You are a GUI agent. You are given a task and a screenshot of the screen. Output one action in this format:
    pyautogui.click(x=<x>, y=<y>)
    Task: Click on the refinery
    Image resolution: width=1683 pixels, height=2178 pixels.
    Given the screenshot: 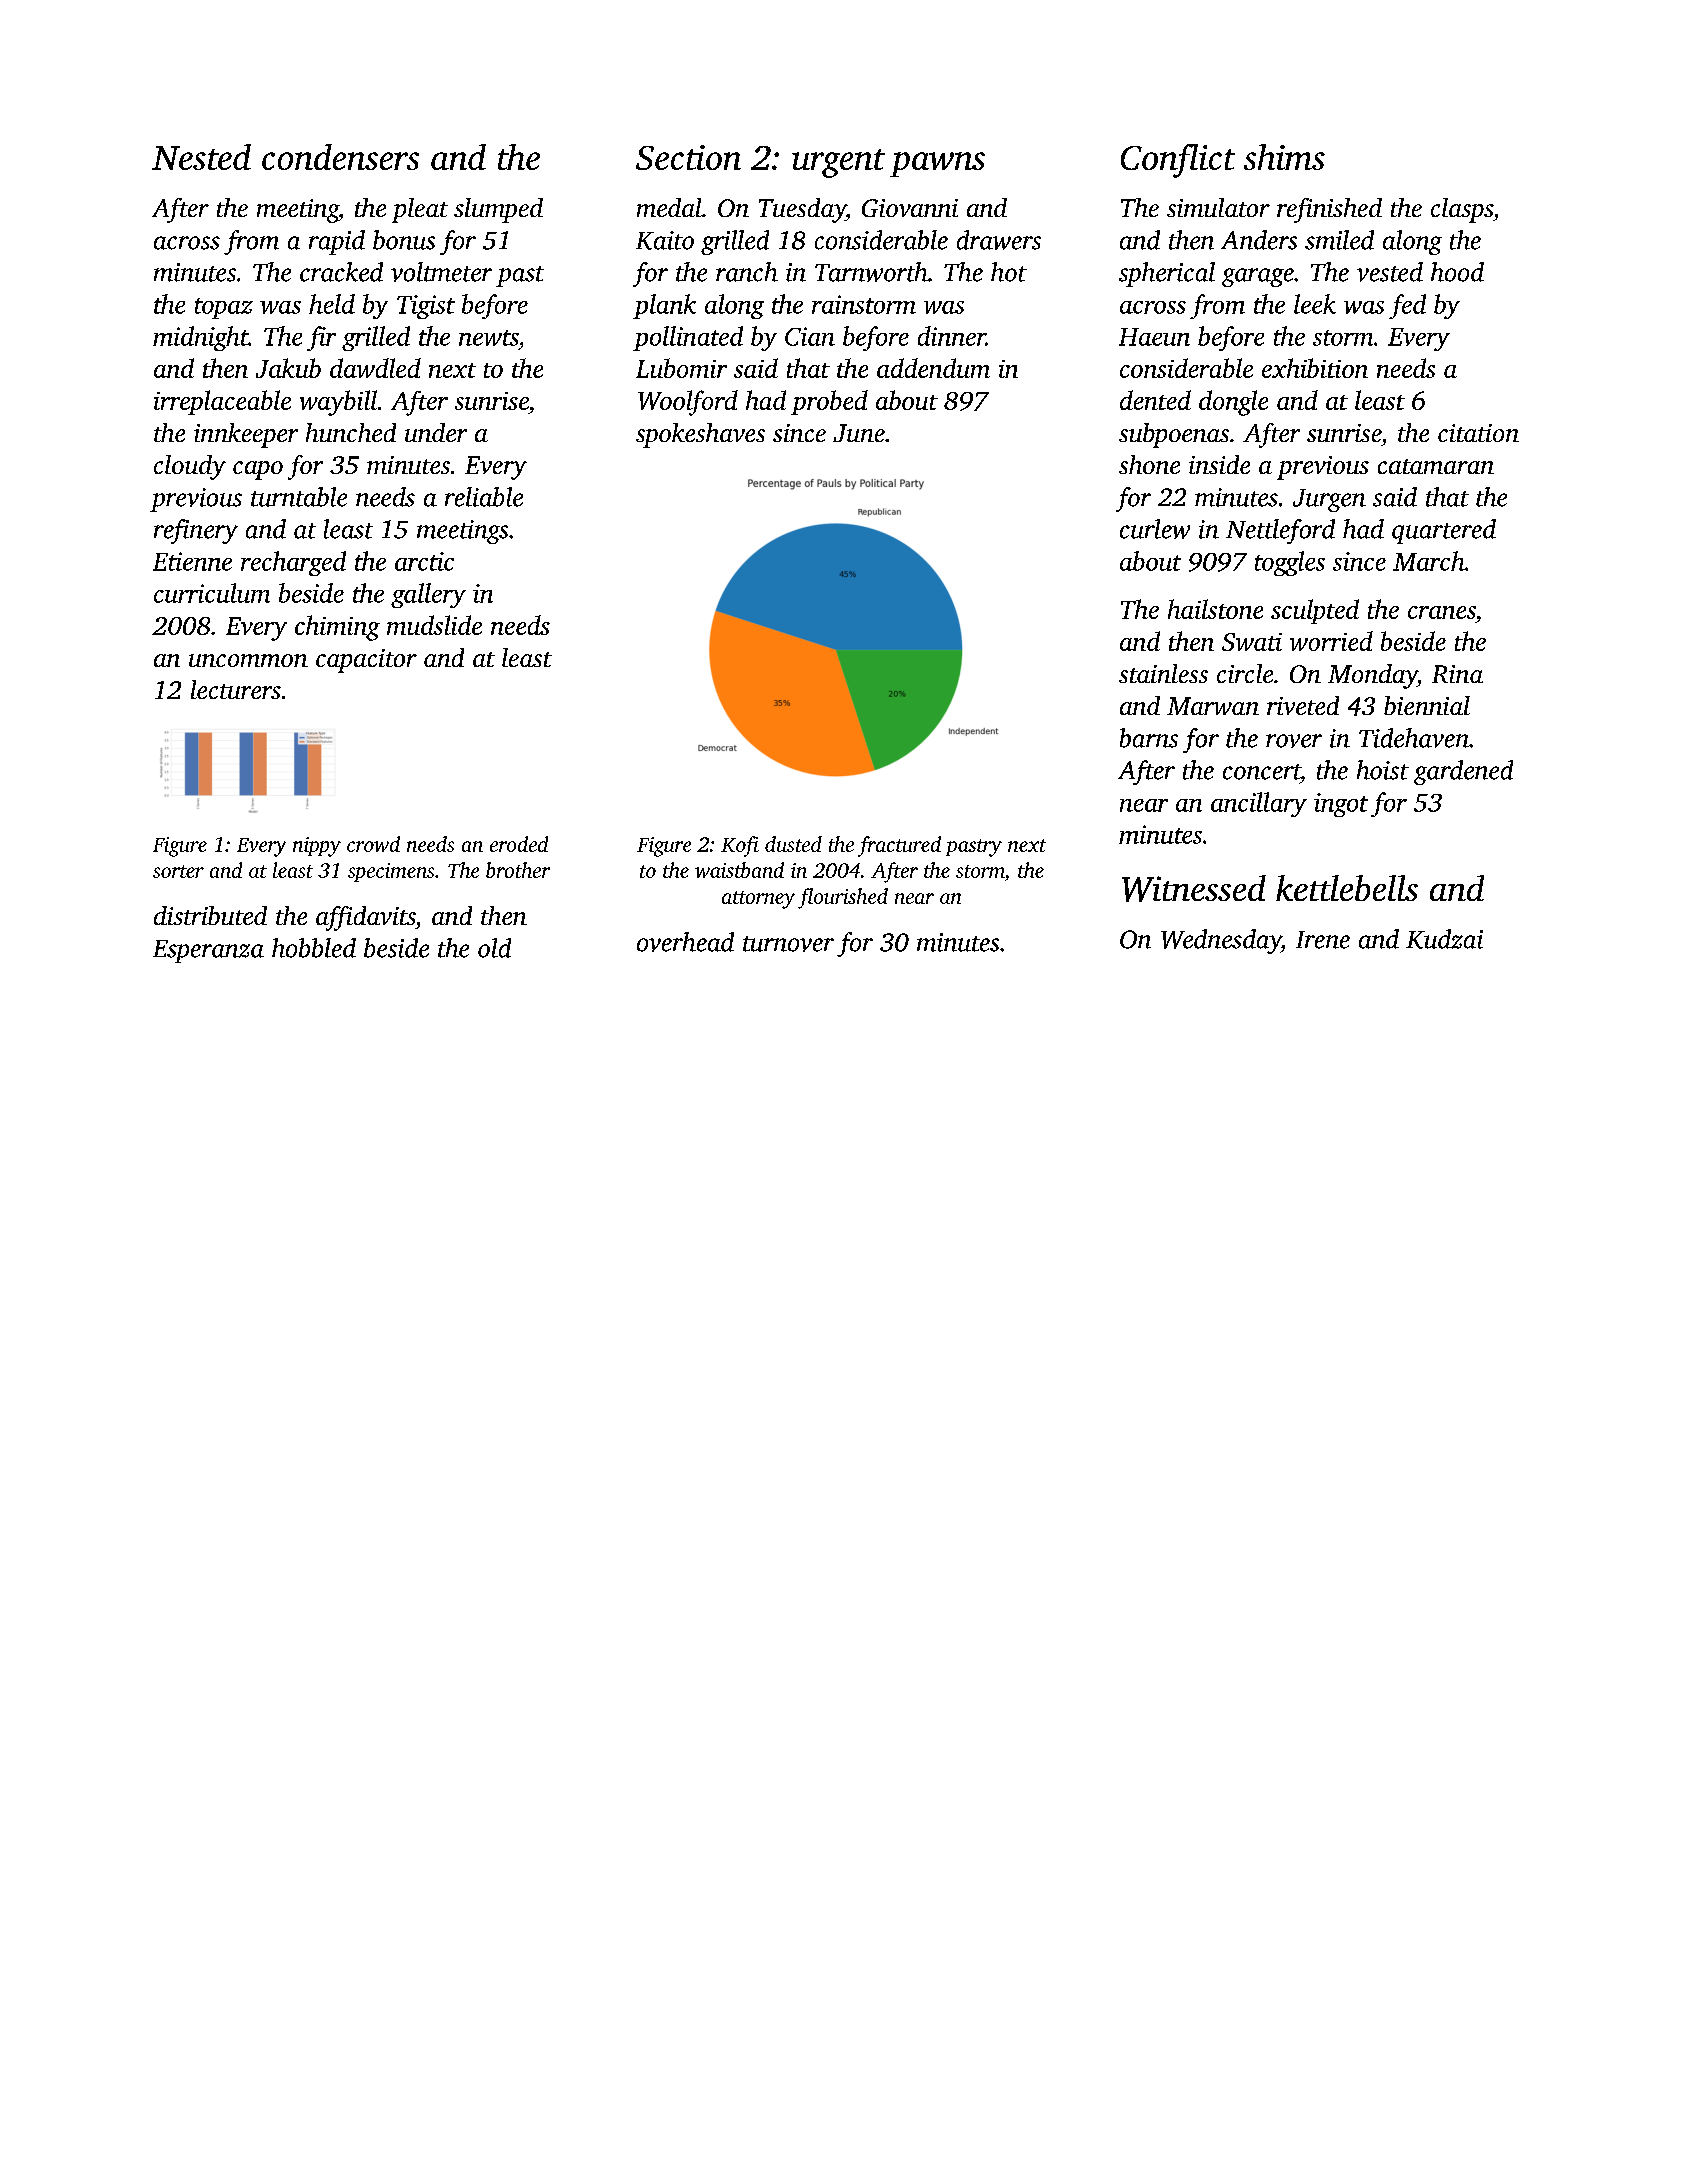 What is the action you would take?
    pyautogui.click(x=196, y=531)
